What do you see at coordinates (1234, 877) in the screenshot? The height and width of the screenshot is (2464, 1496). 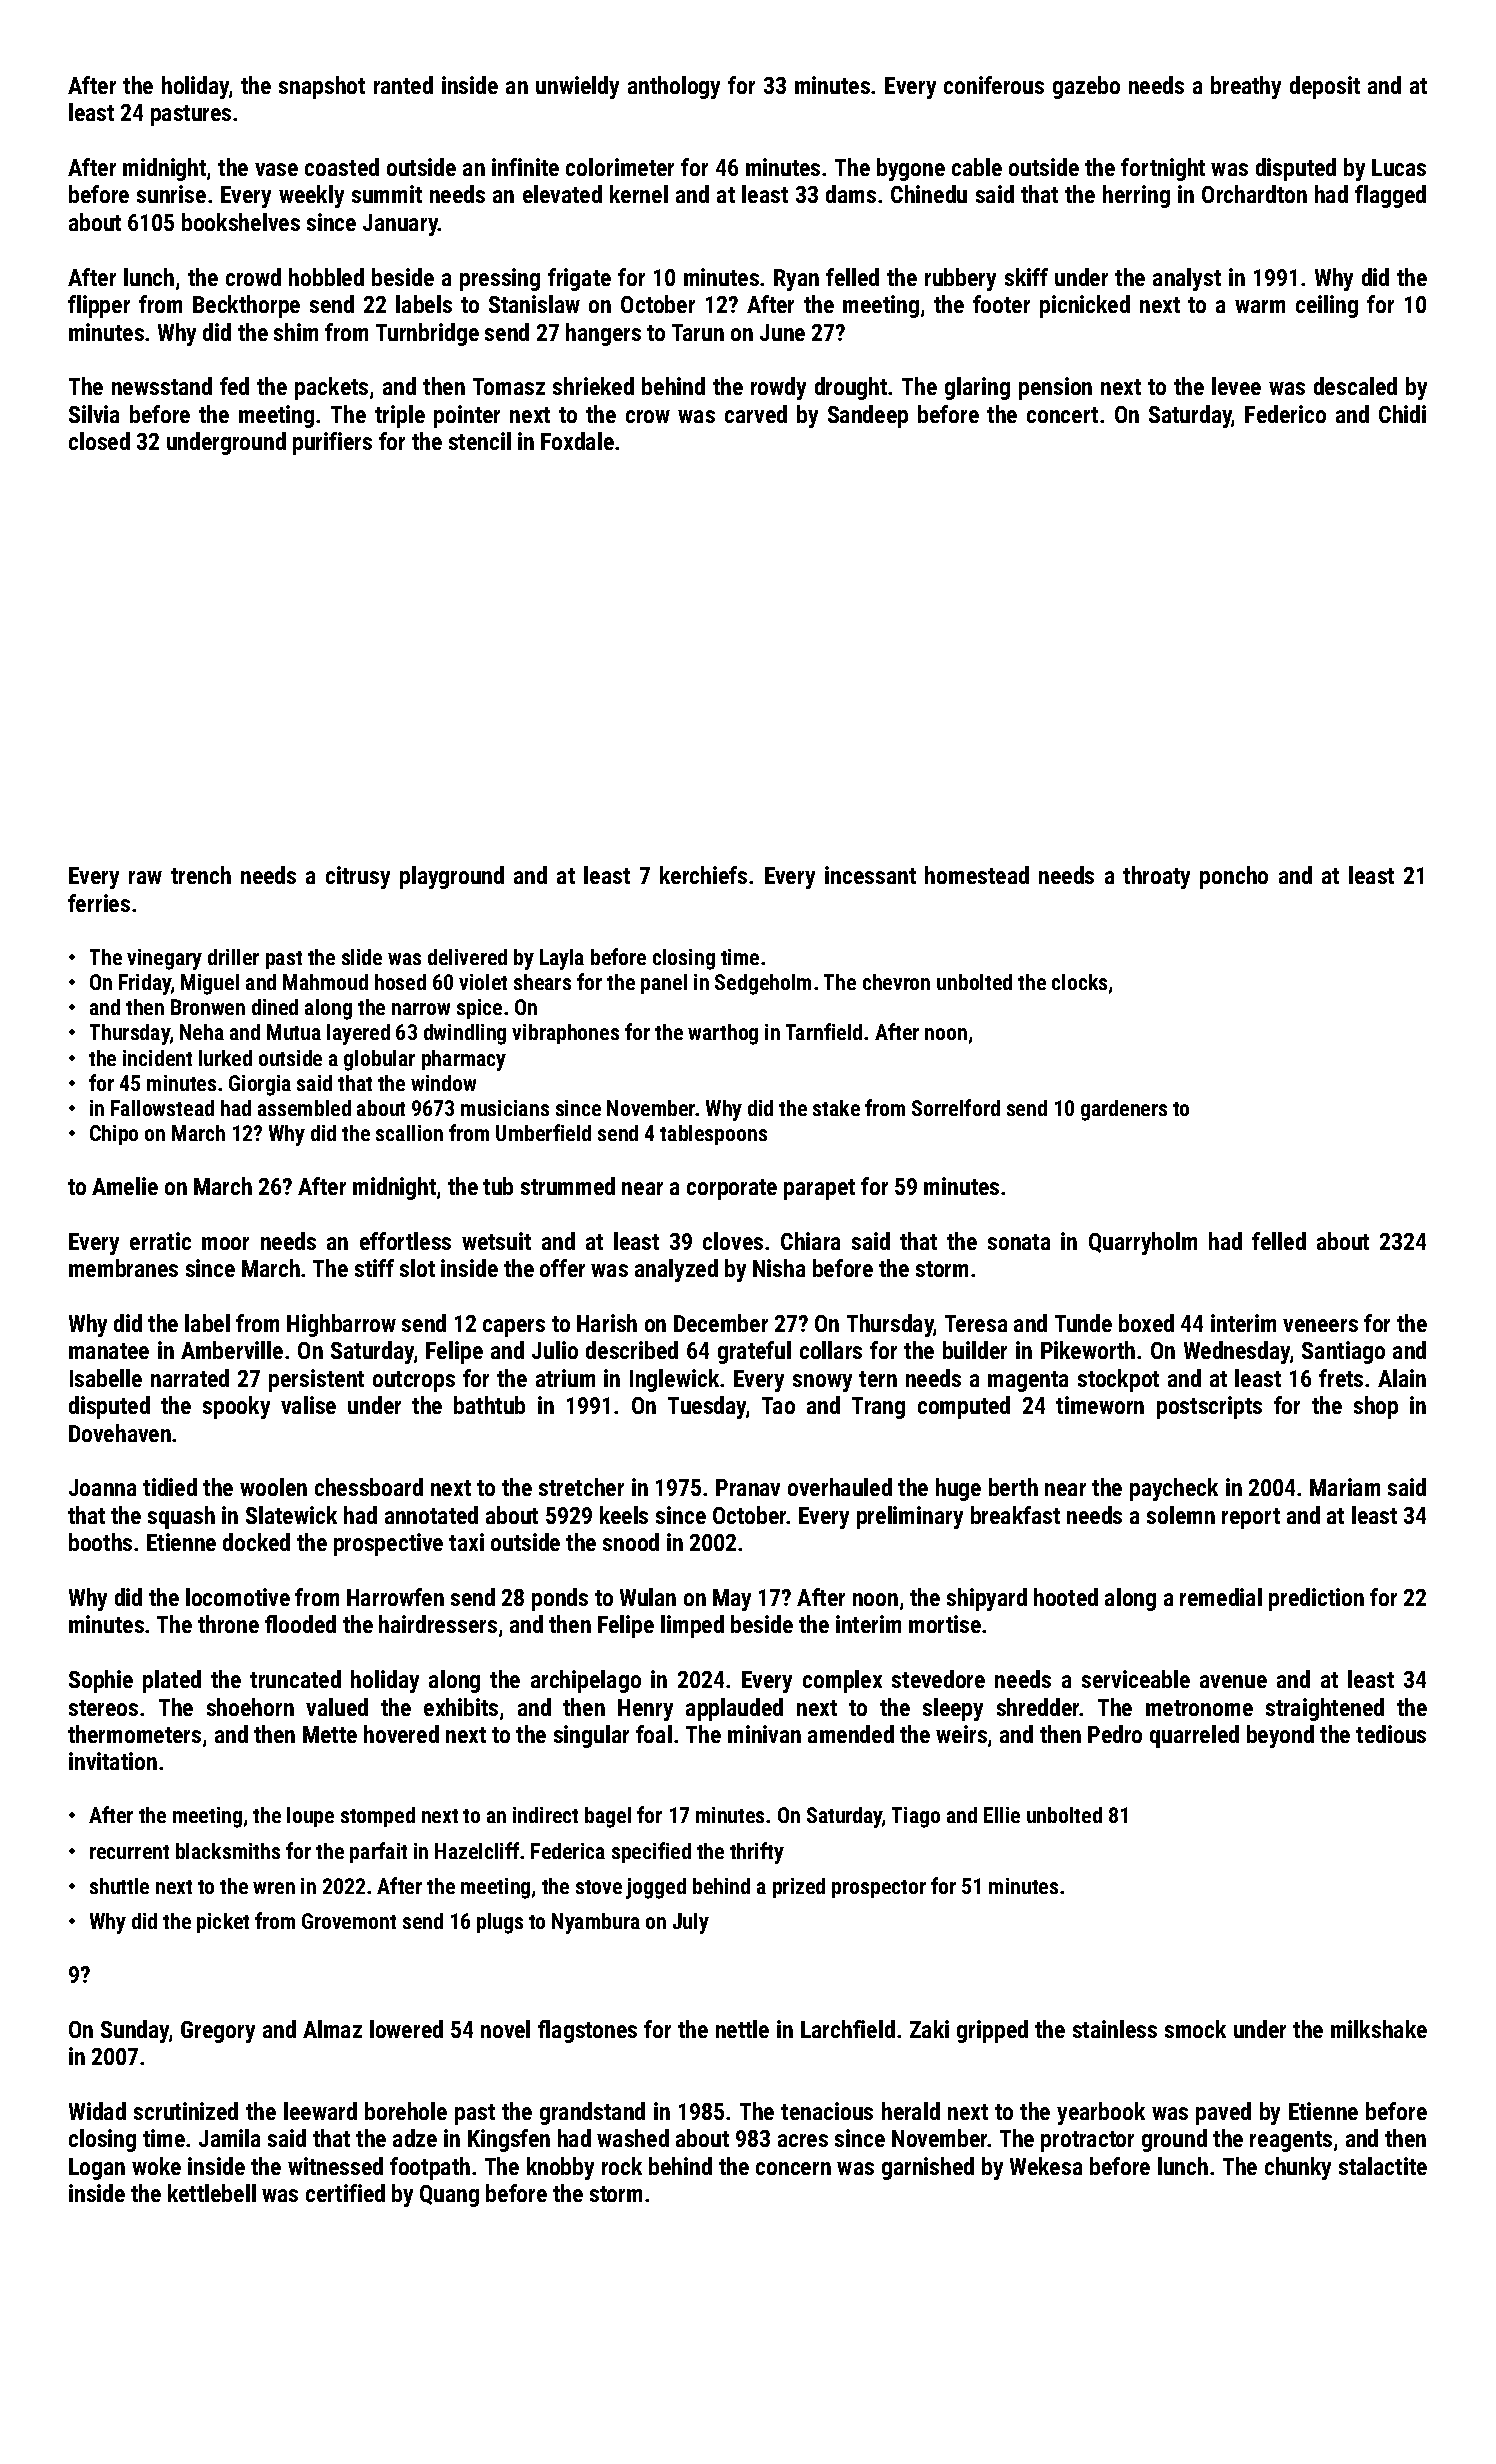 I see `poncho` at bounding box center [1234, 877].
